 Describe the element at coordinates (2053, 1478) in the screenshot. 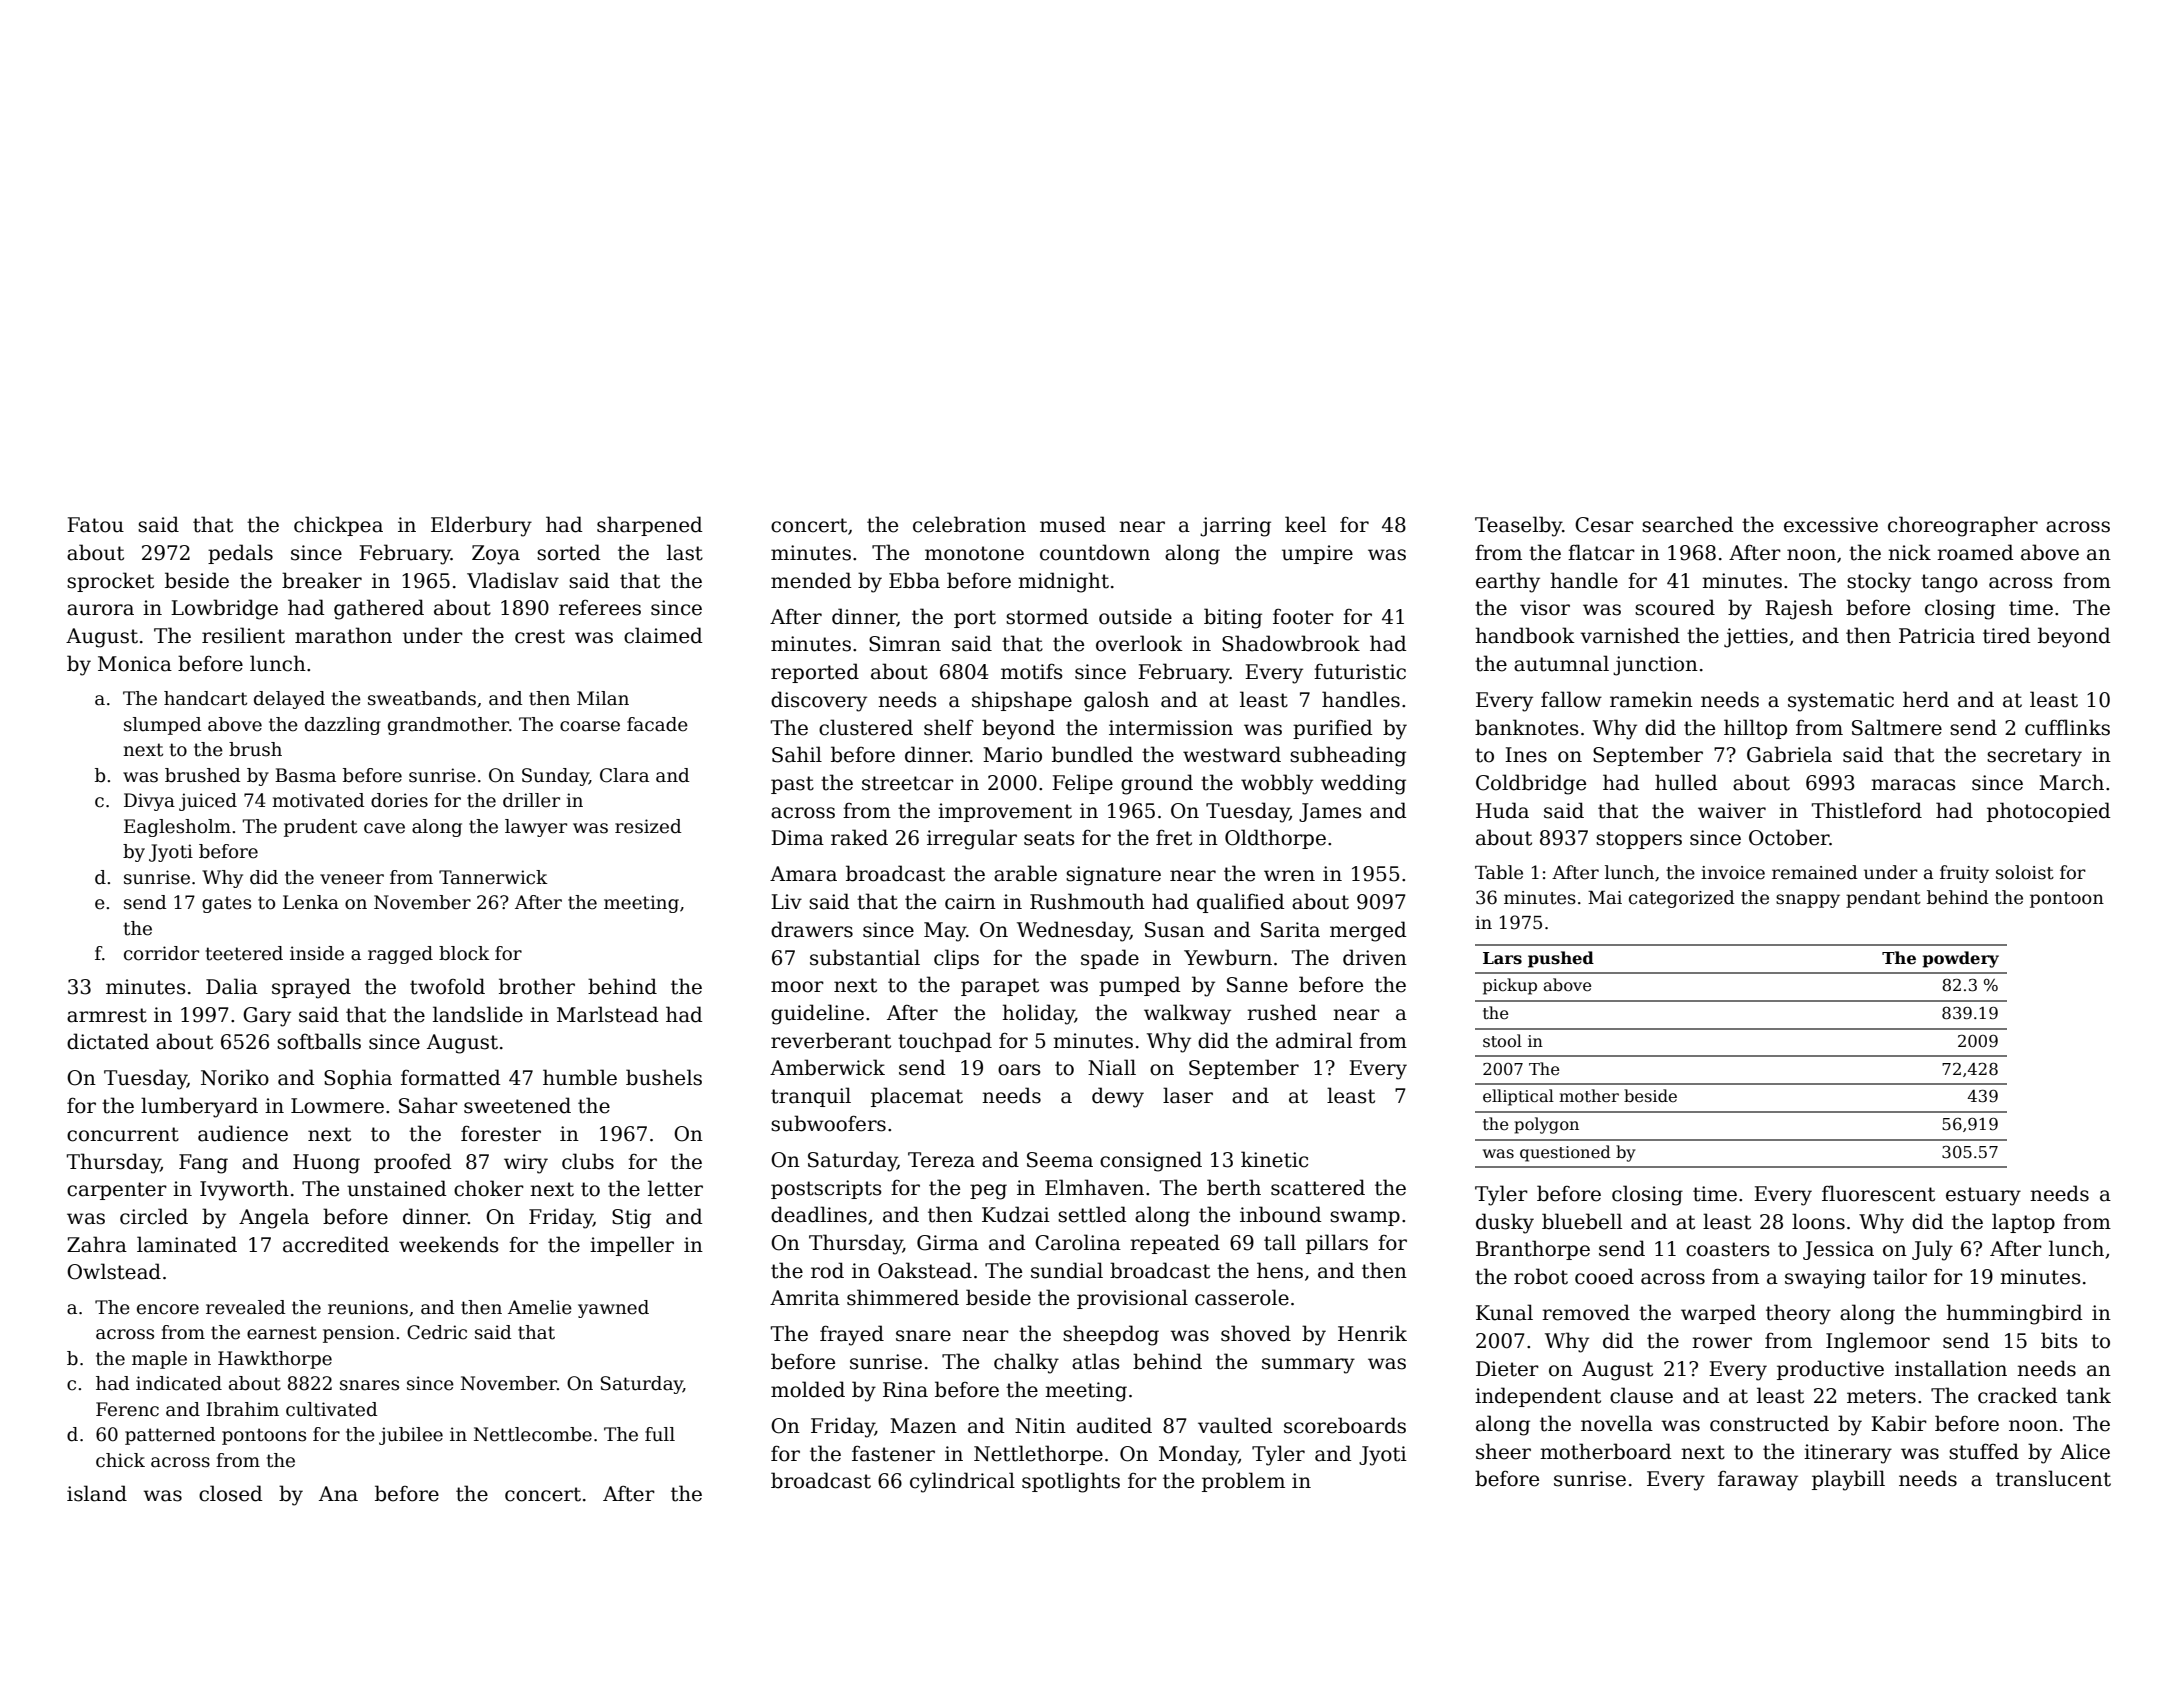

I see `translucent` at that location.
